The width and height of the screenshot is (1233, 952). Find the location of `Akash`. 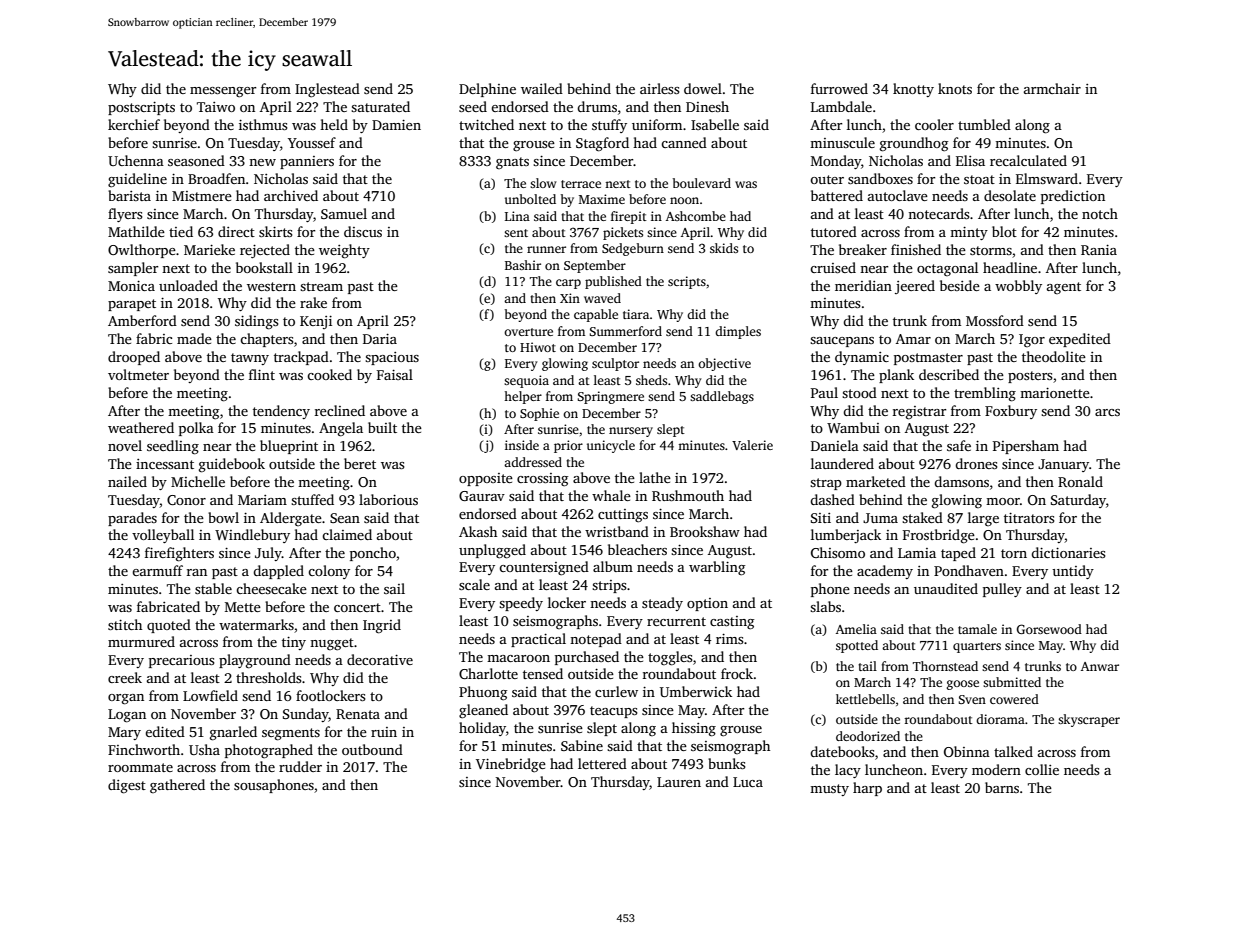

Akash is located at coordinates (478, 531).
